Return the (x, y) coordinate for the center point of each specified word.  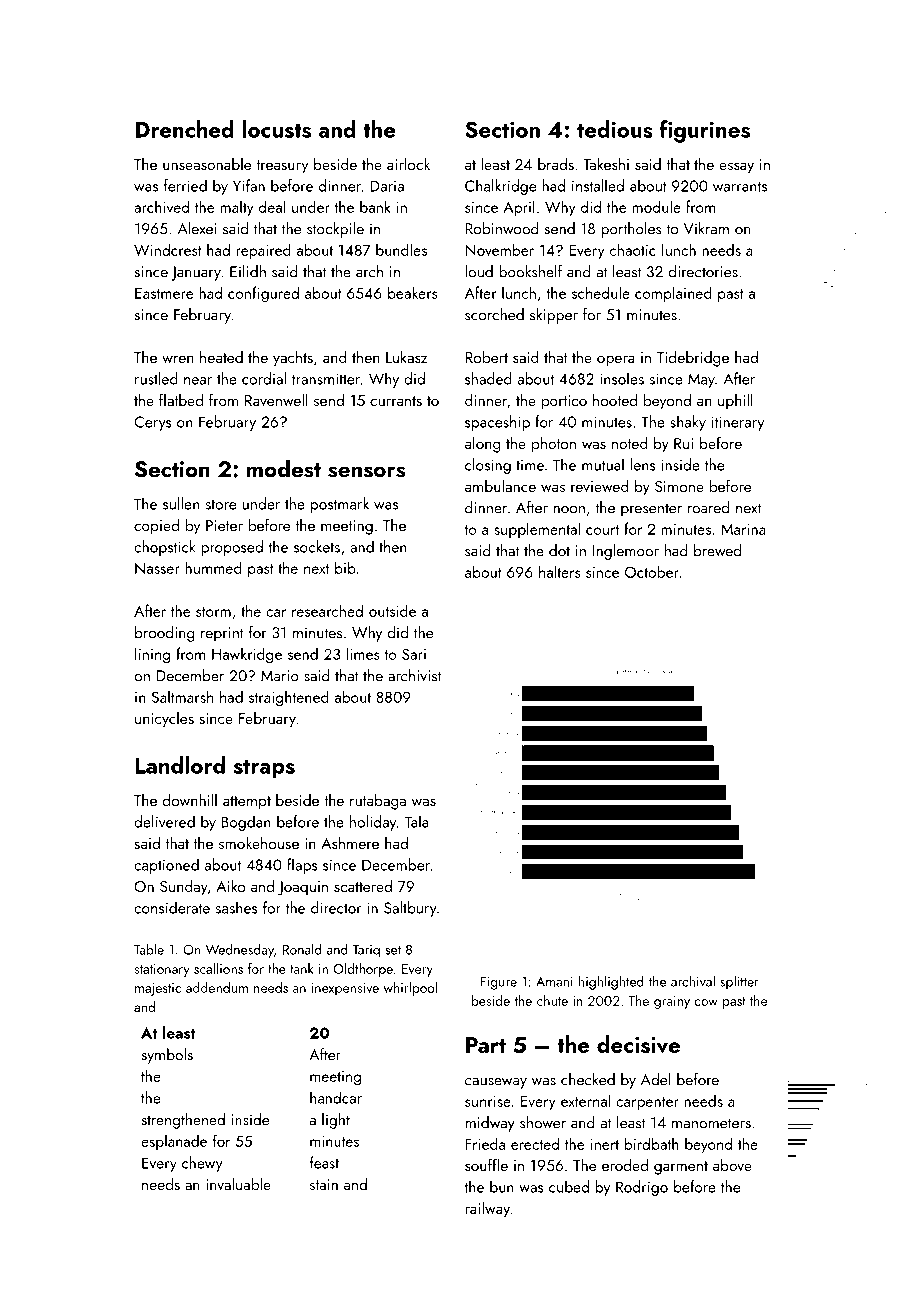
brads (556, 164)
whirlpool (410, 989)
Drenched (184, 129)
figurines (705, 131)
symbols (167, 1056)
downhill (190, 800)
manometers (711, 1123)
